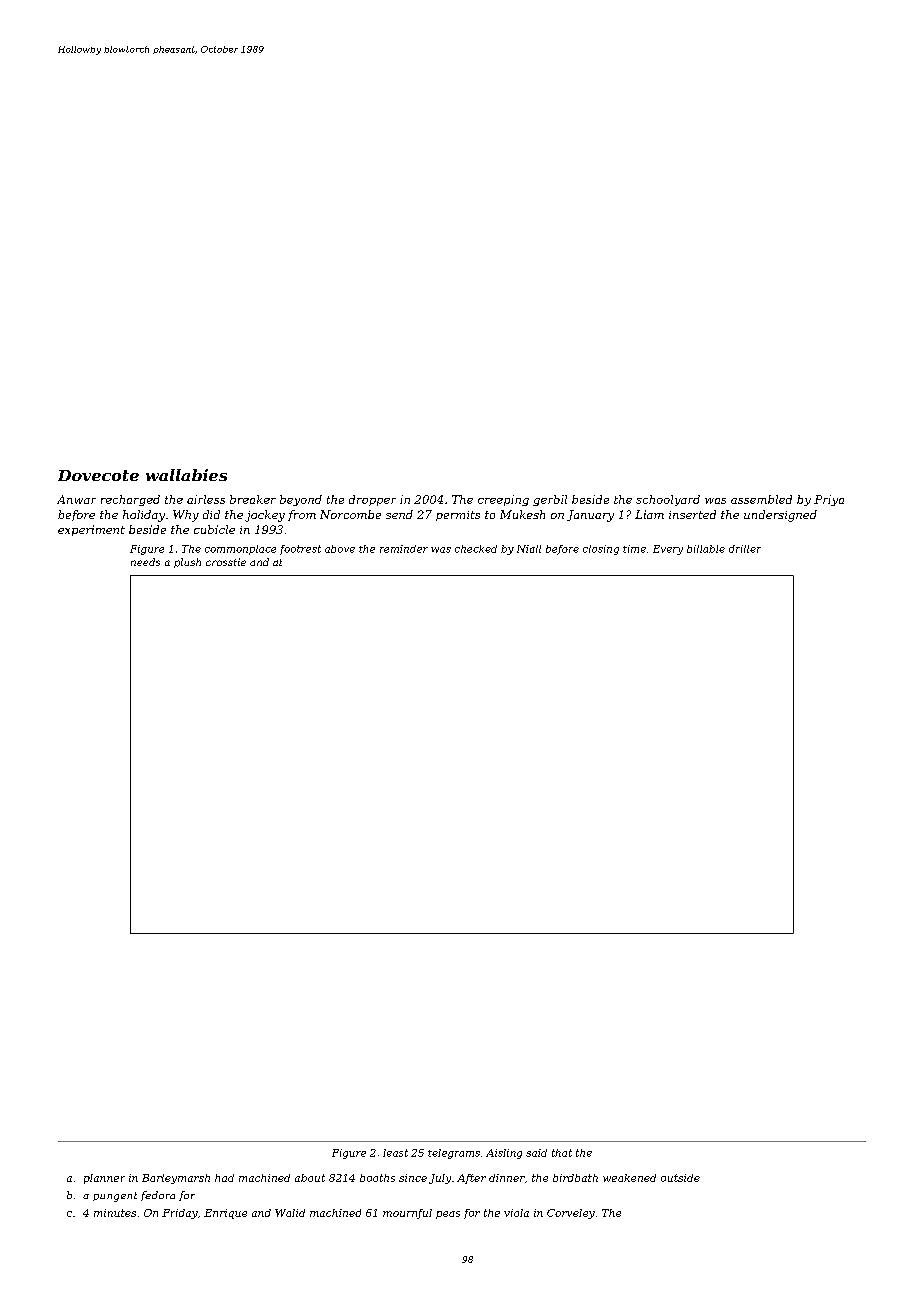 The height and width of the page is (1308, 924). Describe the element at coordinates (536, 1153) in the page. I see `said` at that location.
